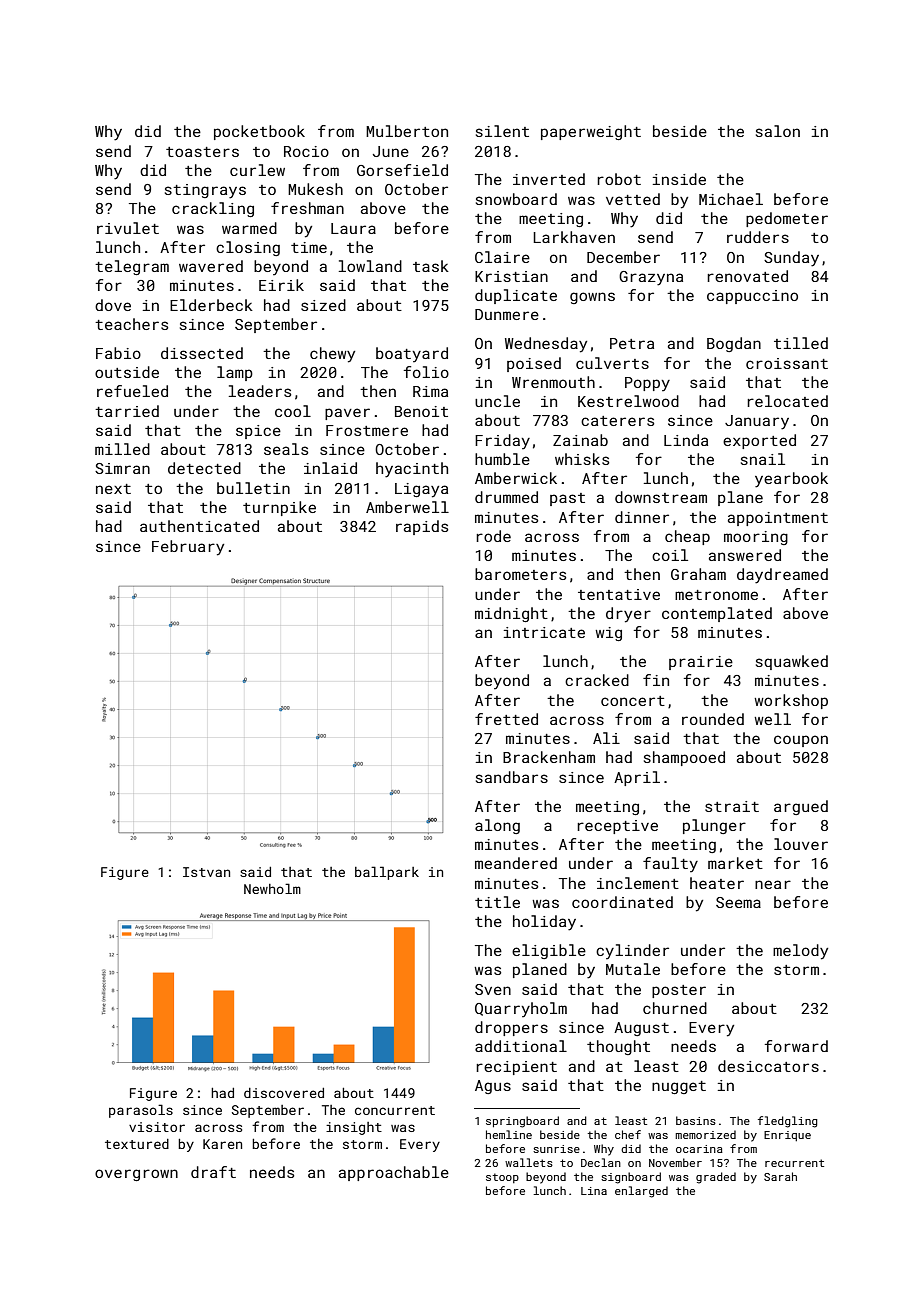 The height and width of the document is (1308, 924). Describe the element at coordinates (272, 888) in the document. I see `Newholm` at that location.
